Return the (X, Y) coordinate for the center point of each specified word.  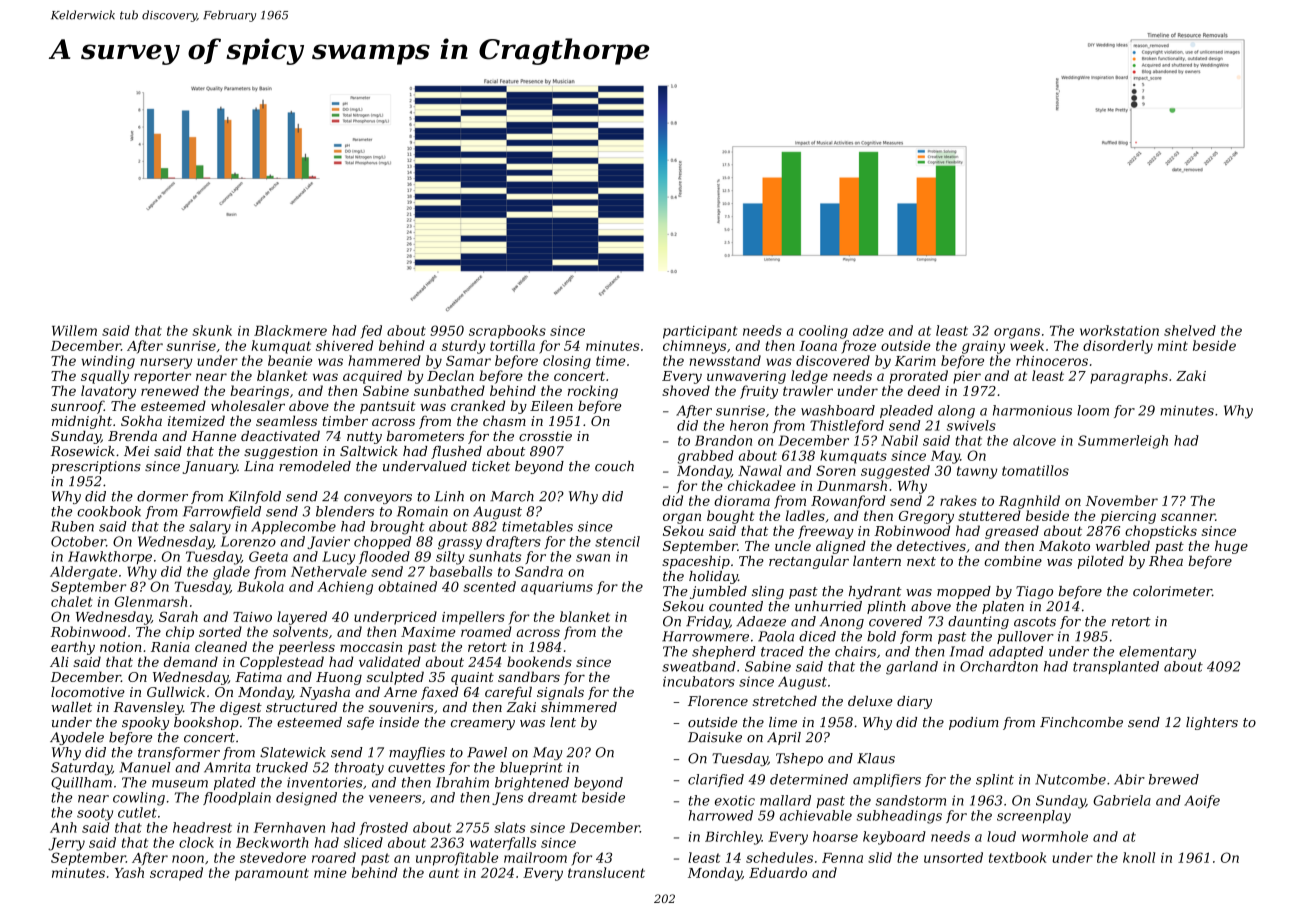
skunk (212, 330)
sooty (95, 814)
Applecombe (293, 527)
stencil (617, 541)
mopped (964, 592)
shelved (1190, 330)
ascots (1035, 622)
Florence (718, 701)
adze (868, 330)
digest (241, 708)
